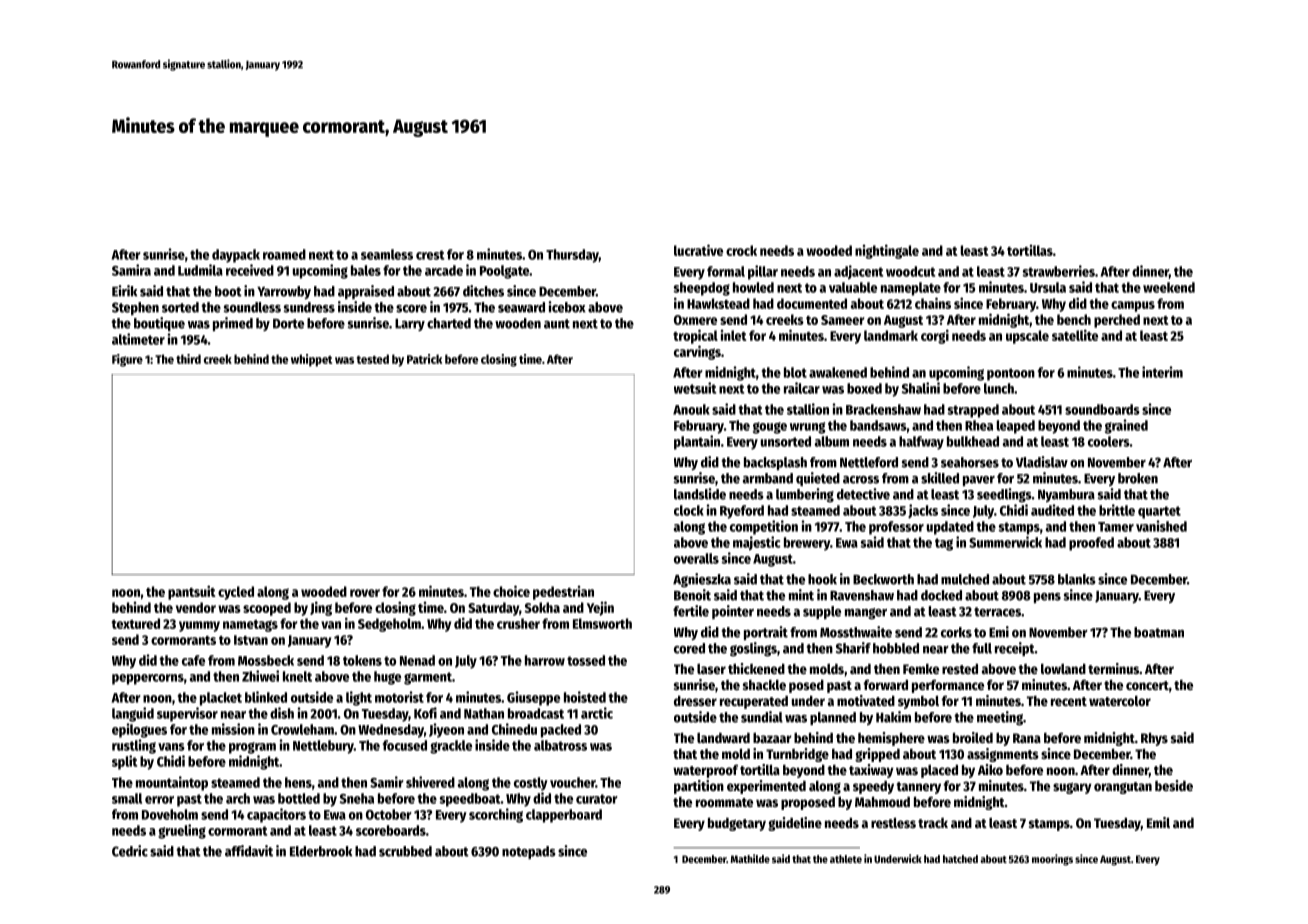 Image resolution: width=1308 pixels, height=924 pixels. Describe the element at coordinates (236, 593) in the screenshot. I see `cycled` at that location.
